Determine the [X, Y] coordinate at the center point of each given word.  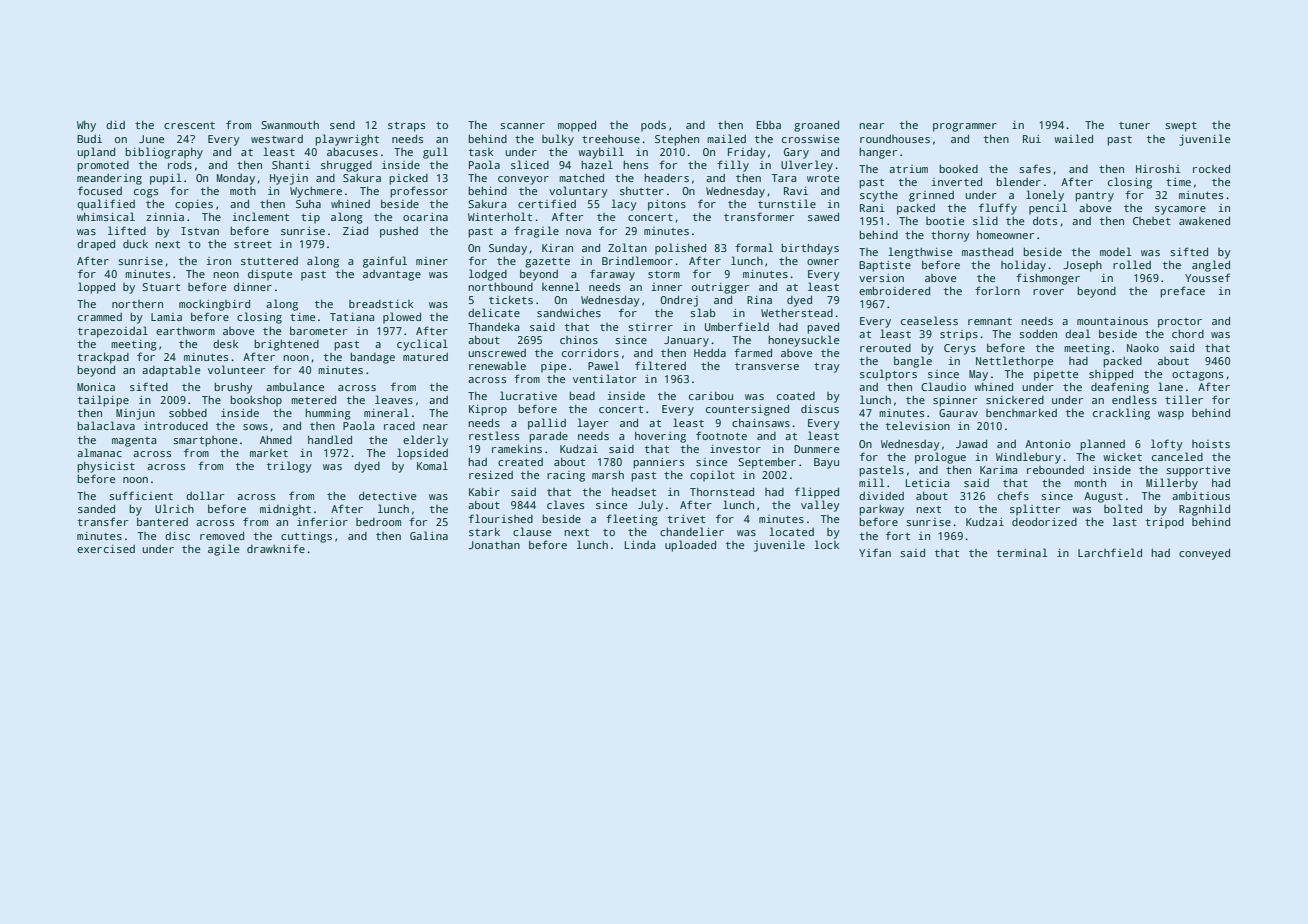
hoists [1211, 444]
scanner [522, 126]
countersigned [747, 410]
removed [222, 535]
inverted [957, 181]
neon [226, 275]
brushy [233, 388]
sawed [823, 216]
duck [135, 244]
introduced [176, 426]
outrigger [720, 288]
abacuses [352, 152]
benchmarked [1021, 413]
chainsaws [761, 423]
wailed [1073, 138]
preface [1182, 292]
